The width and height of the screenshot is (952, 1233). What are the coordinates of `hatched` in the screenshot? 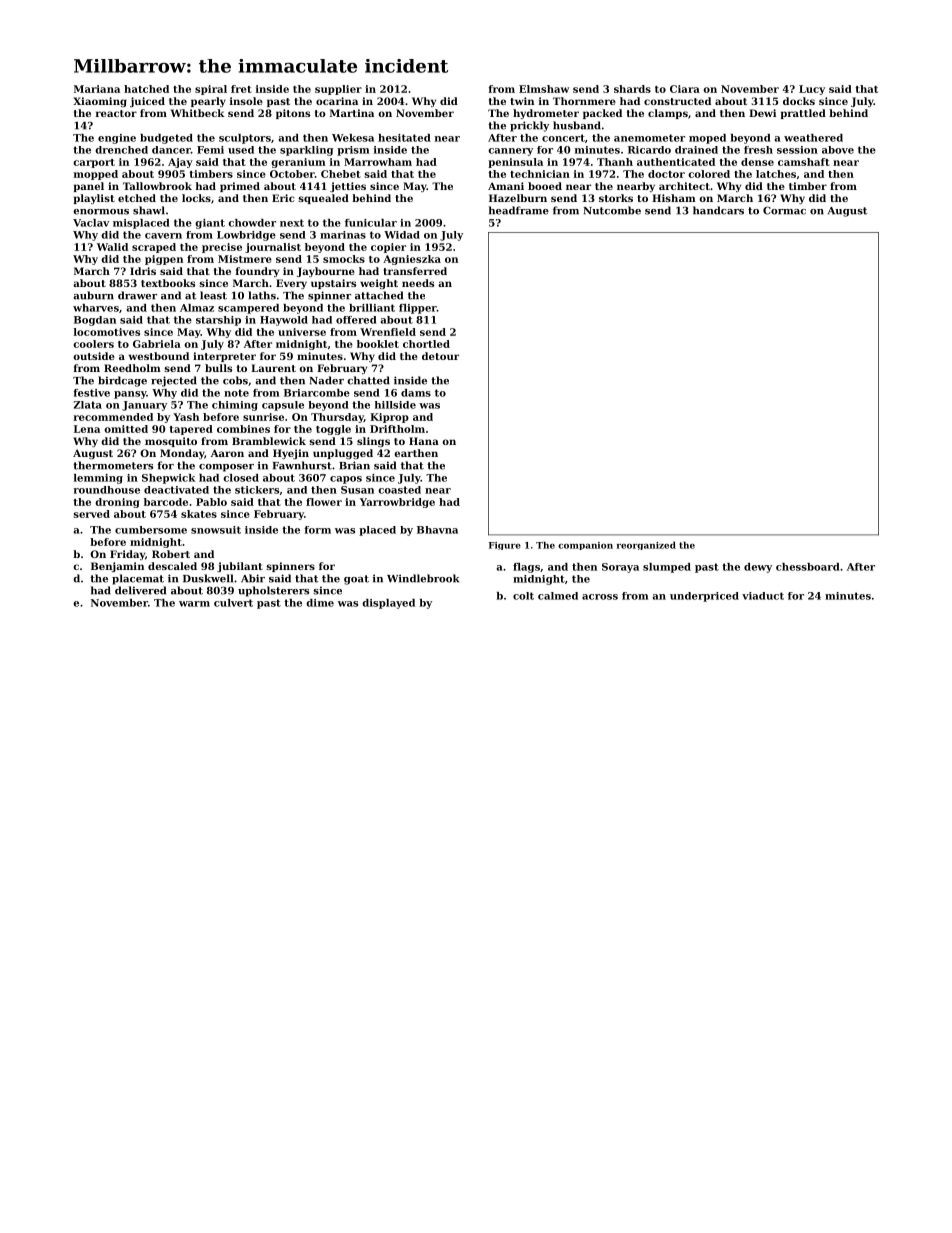 It's located at (146, 89).
